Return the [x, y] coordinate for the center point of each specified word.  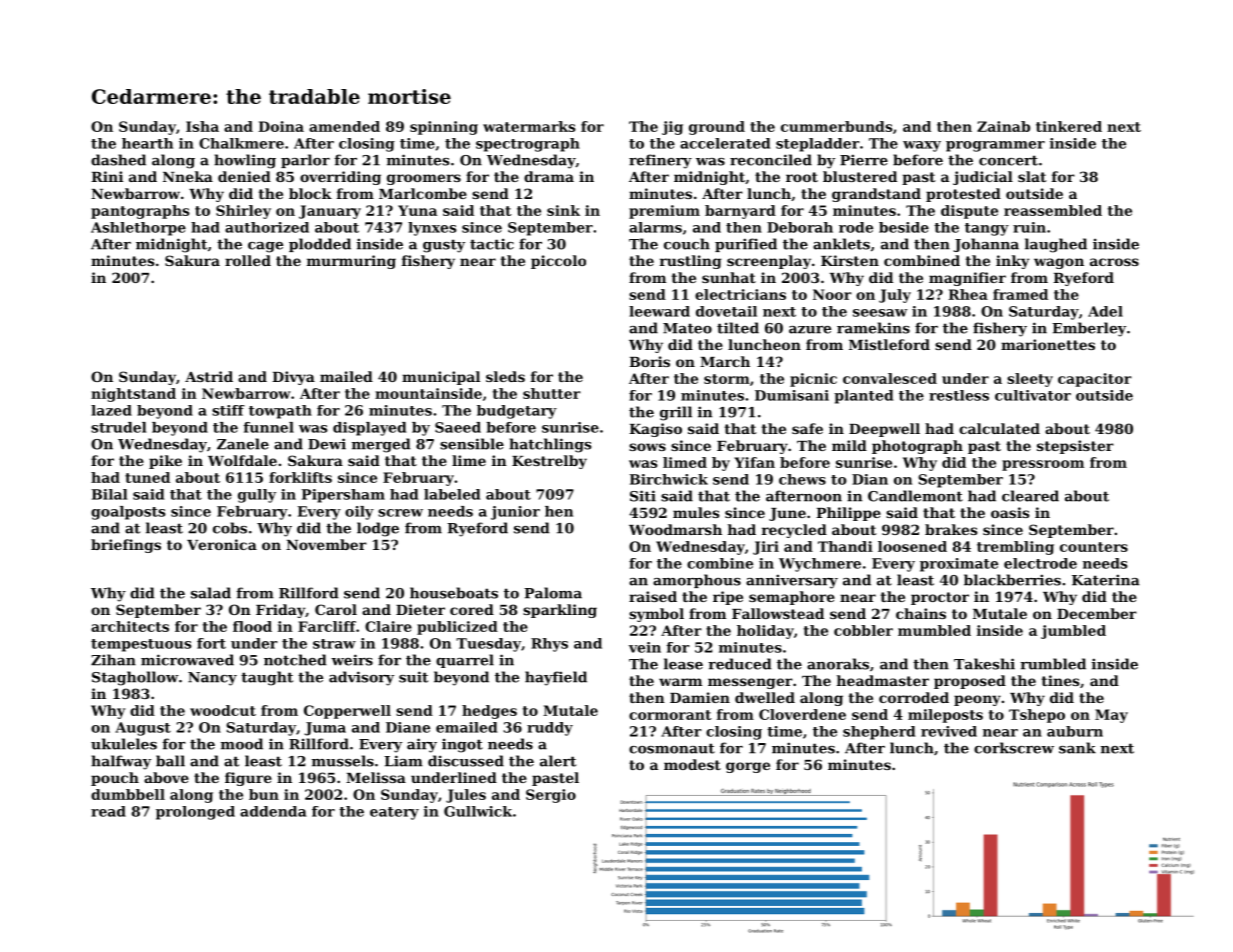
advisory [361, 678]
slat [1032, 176]
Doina [281, 126]
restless [959, 395]
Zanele [243, 444]
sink [563, 210]
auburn [1075, 731]
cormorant [670, 715]
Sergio [551, 796]
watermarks [529, 126]
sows [647, 447]
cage [265, 247]
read [108, 811]
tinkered [1069, 126]
